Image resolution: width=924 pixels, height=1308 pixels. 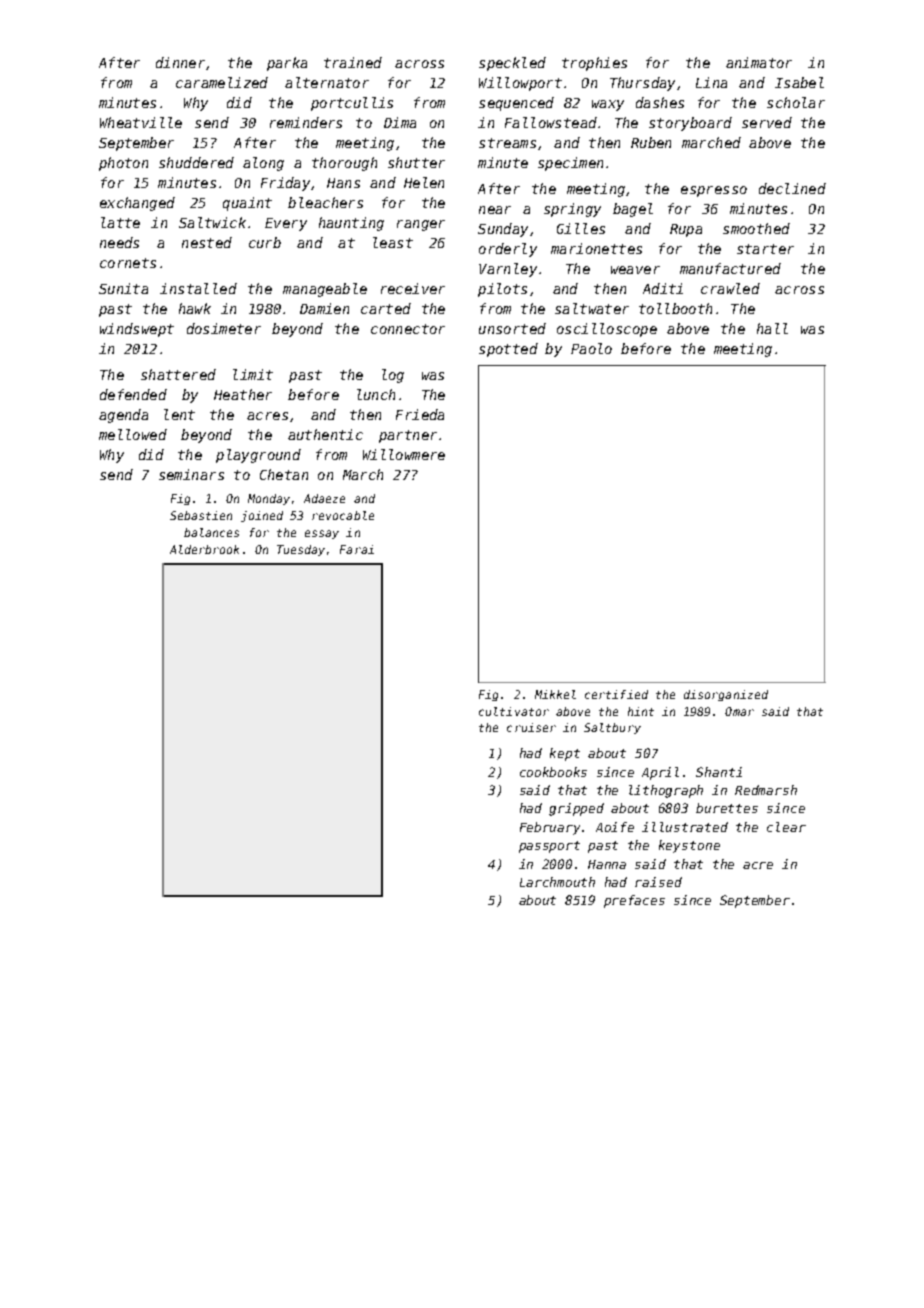 I want to click on Rupa, so click(x=686, y=230).
